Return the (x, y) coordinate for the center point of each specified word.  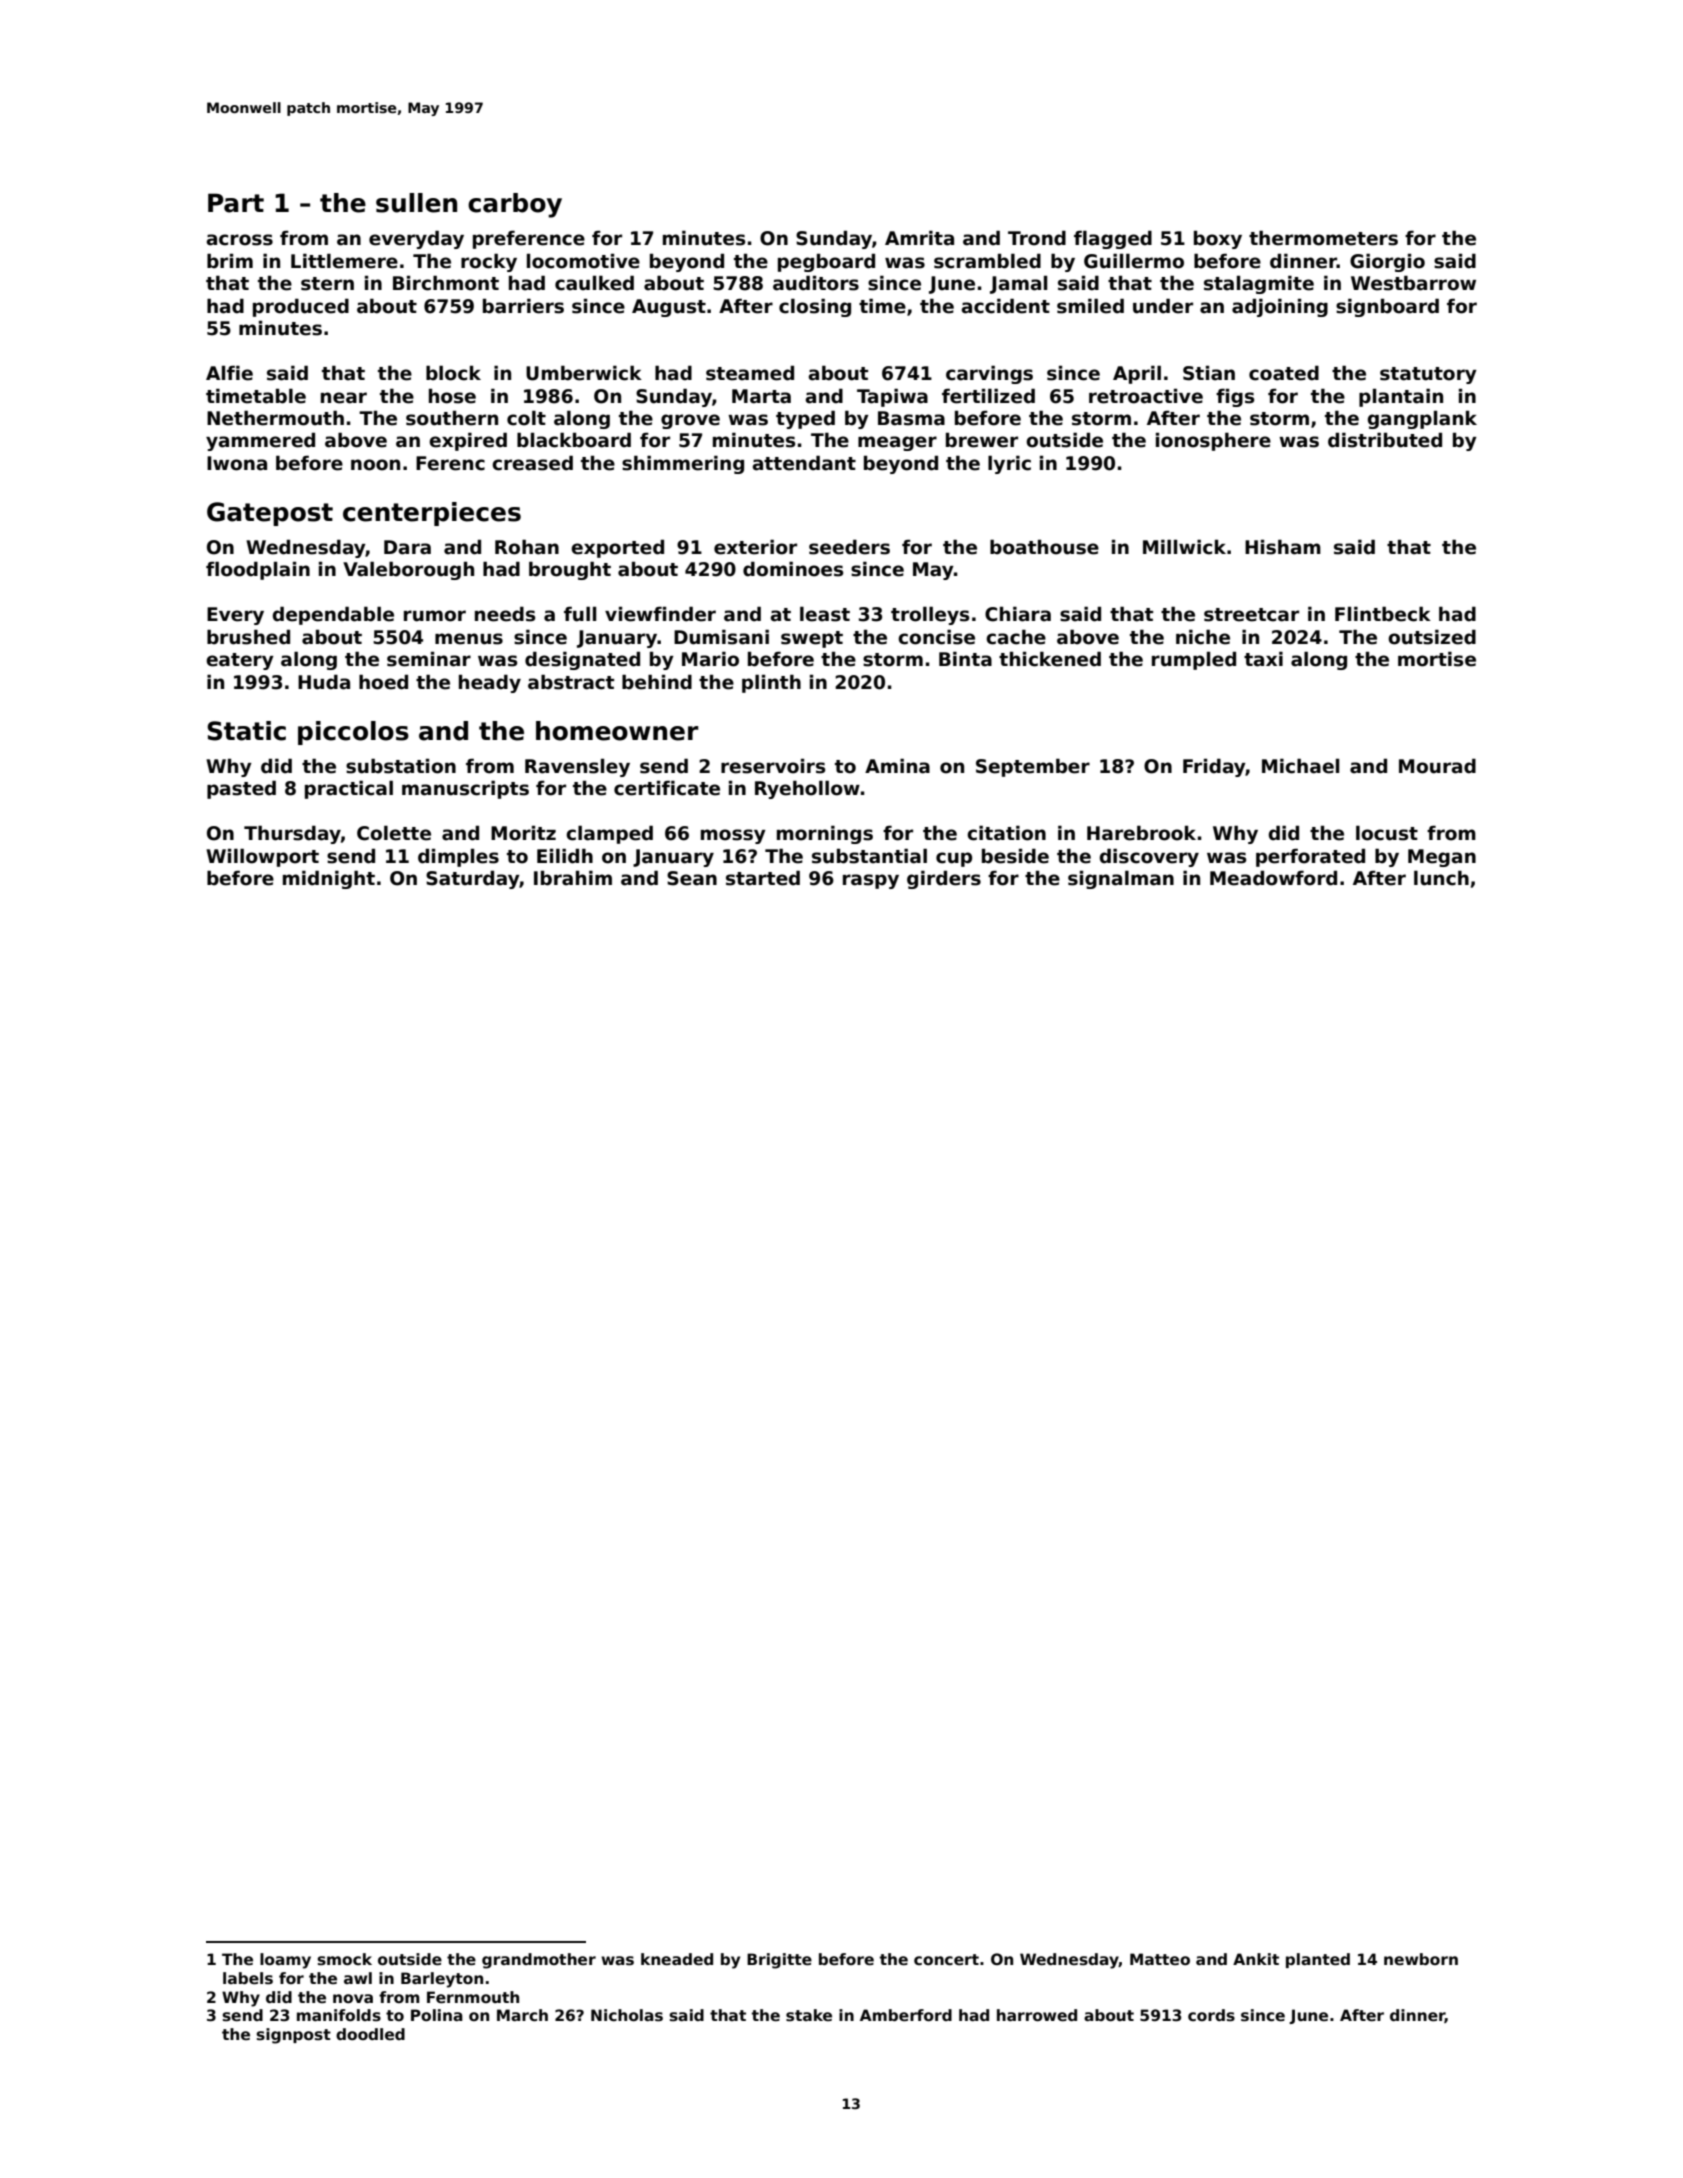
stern (327, 284)
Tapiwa (892, 397)
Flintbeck (1383, 614)
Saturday (473, 879)
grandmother (539, 1961)
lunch (1441, 878)
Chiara (1018, 614)
